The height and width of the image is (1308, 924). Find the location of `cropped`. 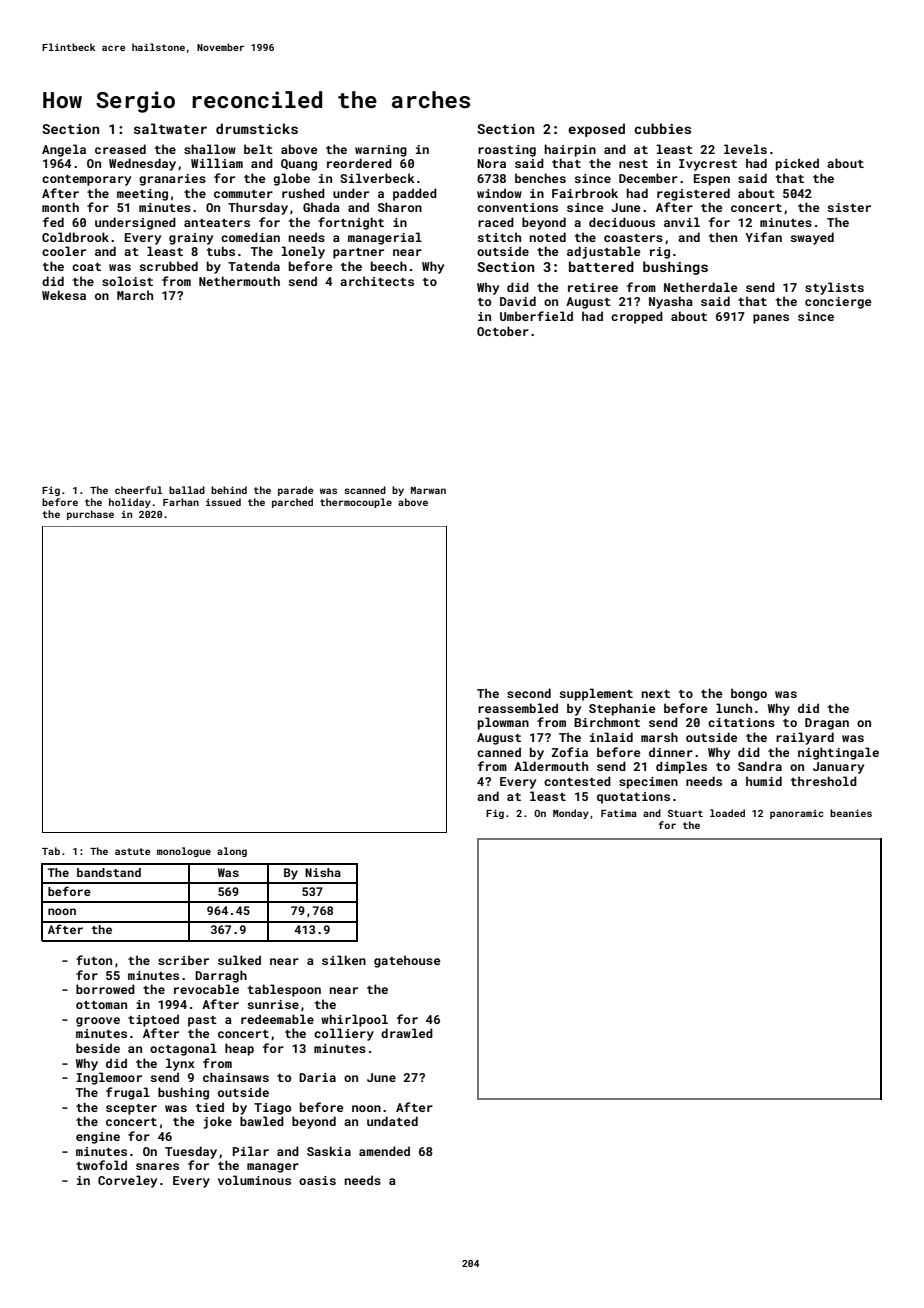

cropped is located at coordinates (637, 317).
